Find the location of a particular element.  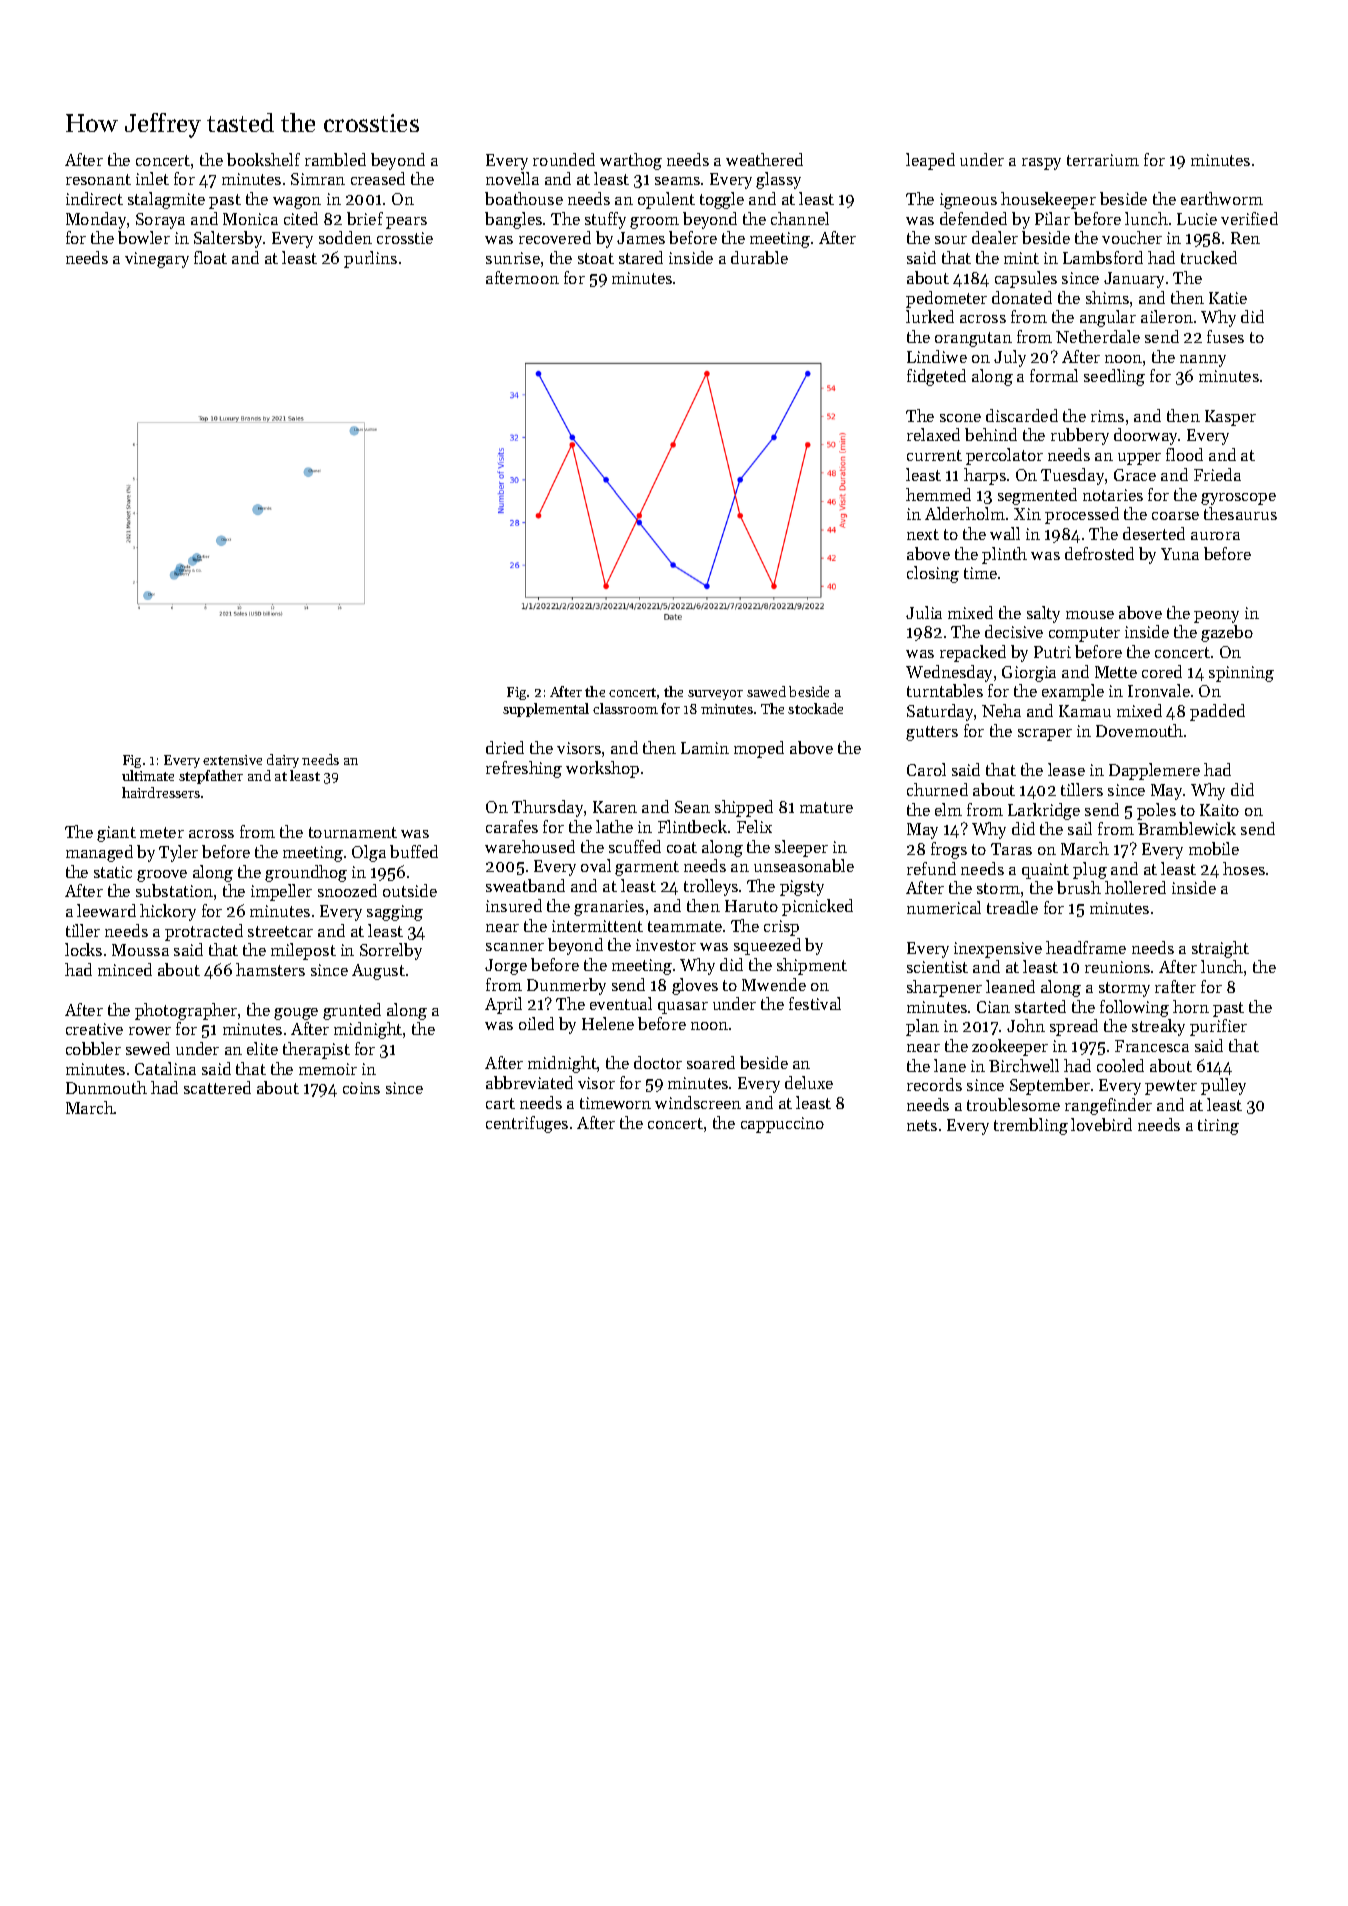

Frieda is located at coordinates (1217, 474).
